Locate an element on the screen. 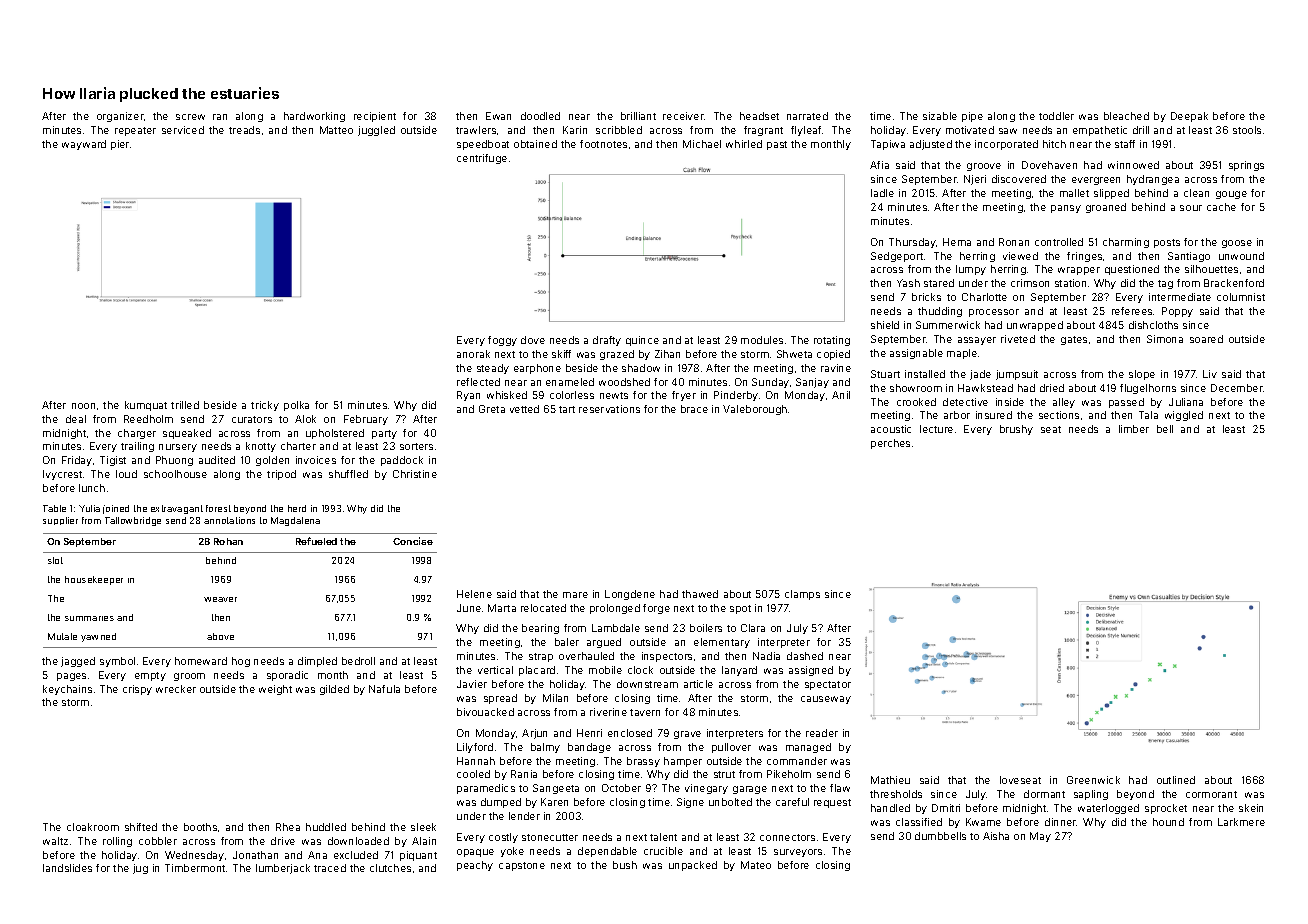  limber is located at coordinates (1134, 429).
